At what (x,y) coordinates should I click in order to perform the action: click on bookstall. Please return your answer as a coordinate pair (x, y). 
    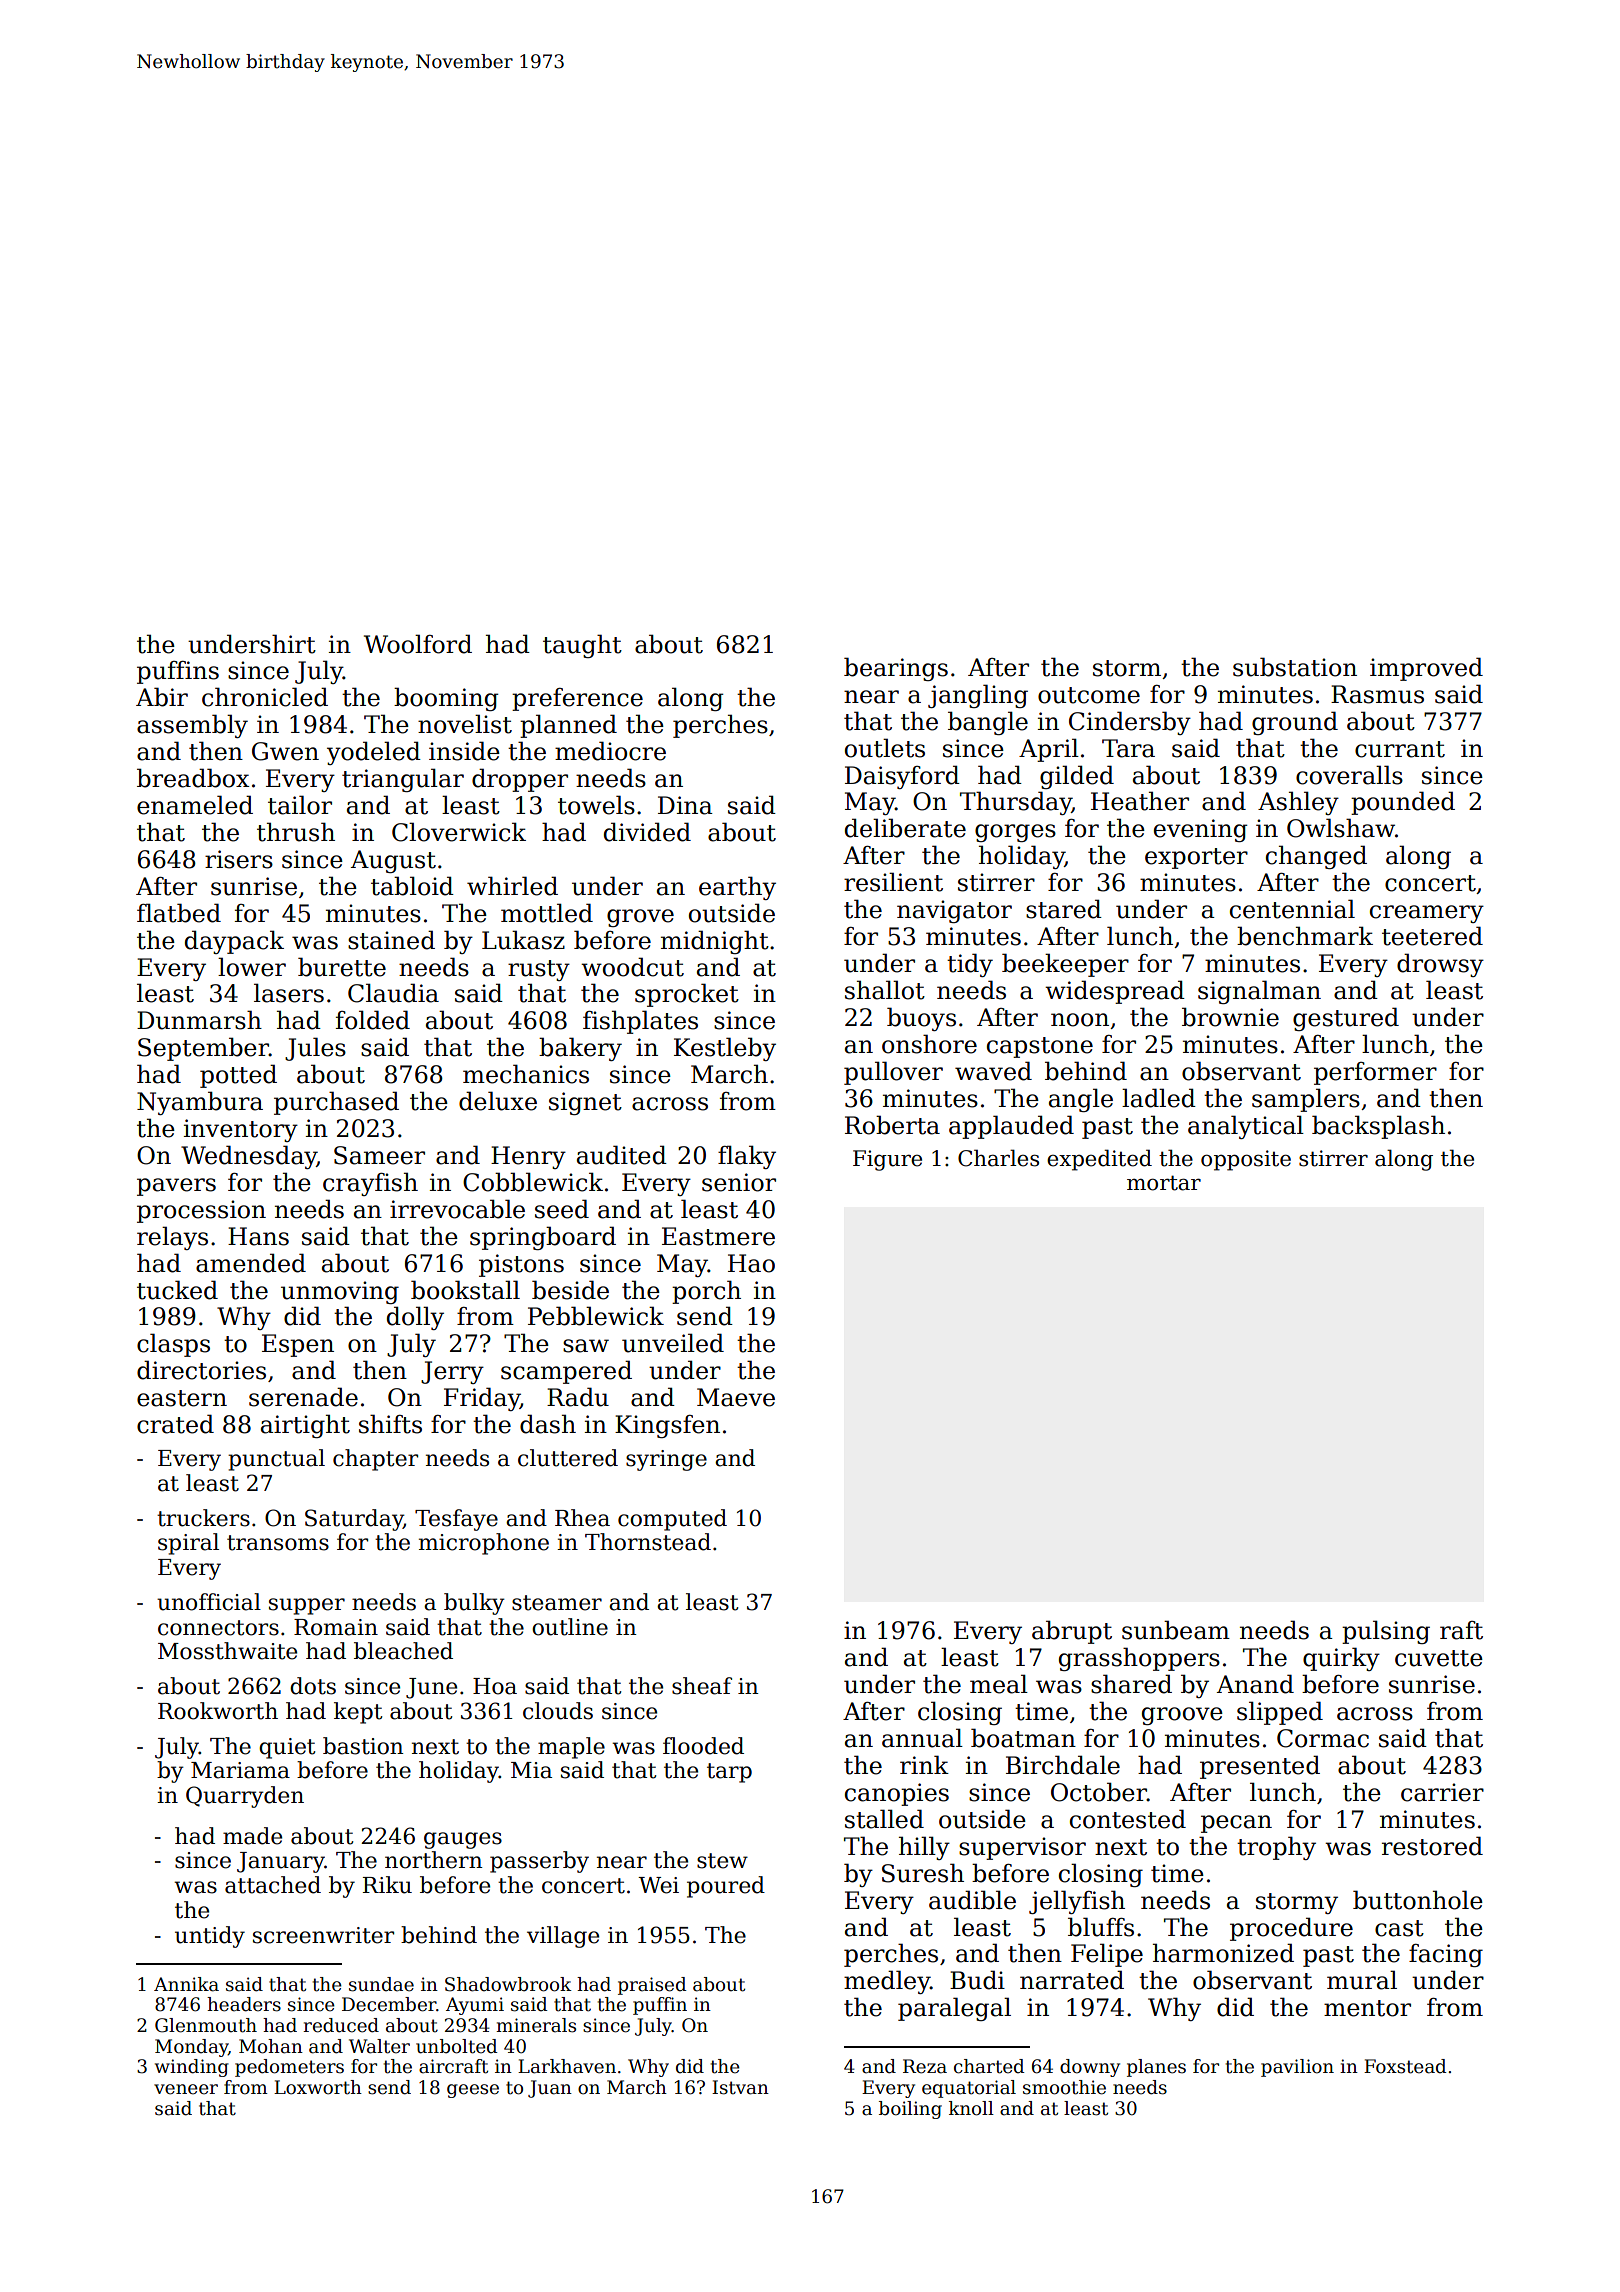
    Looking at the image, I should click on (465, 1290).
